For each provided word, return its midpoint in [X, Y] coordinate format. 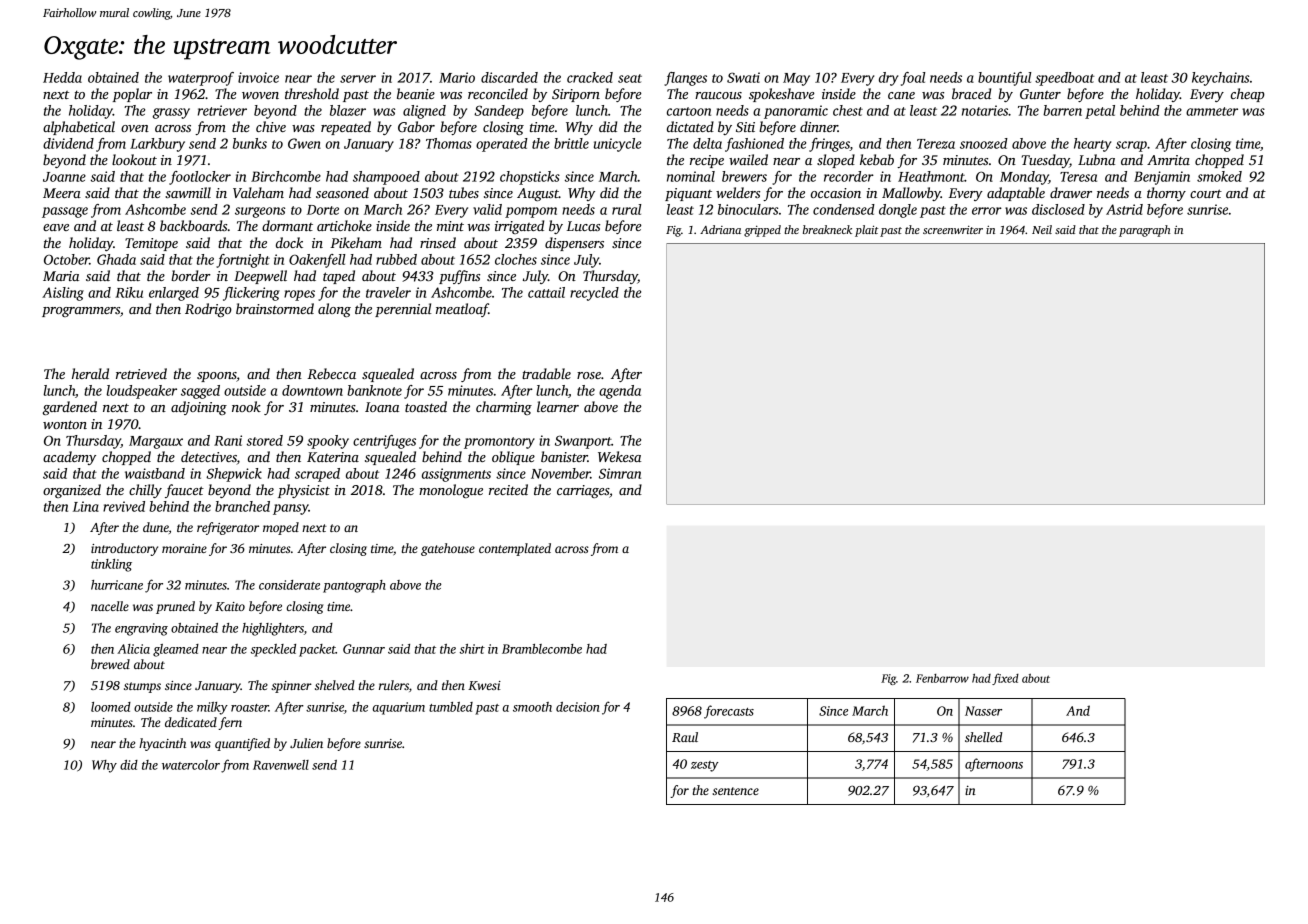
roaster [250, 708]
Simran [620, 473]
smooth [532, 707]
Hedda [62, 77]
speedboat [1064, 79]
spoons [216, 377]
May [796, 79]
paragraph [1145, 231]
